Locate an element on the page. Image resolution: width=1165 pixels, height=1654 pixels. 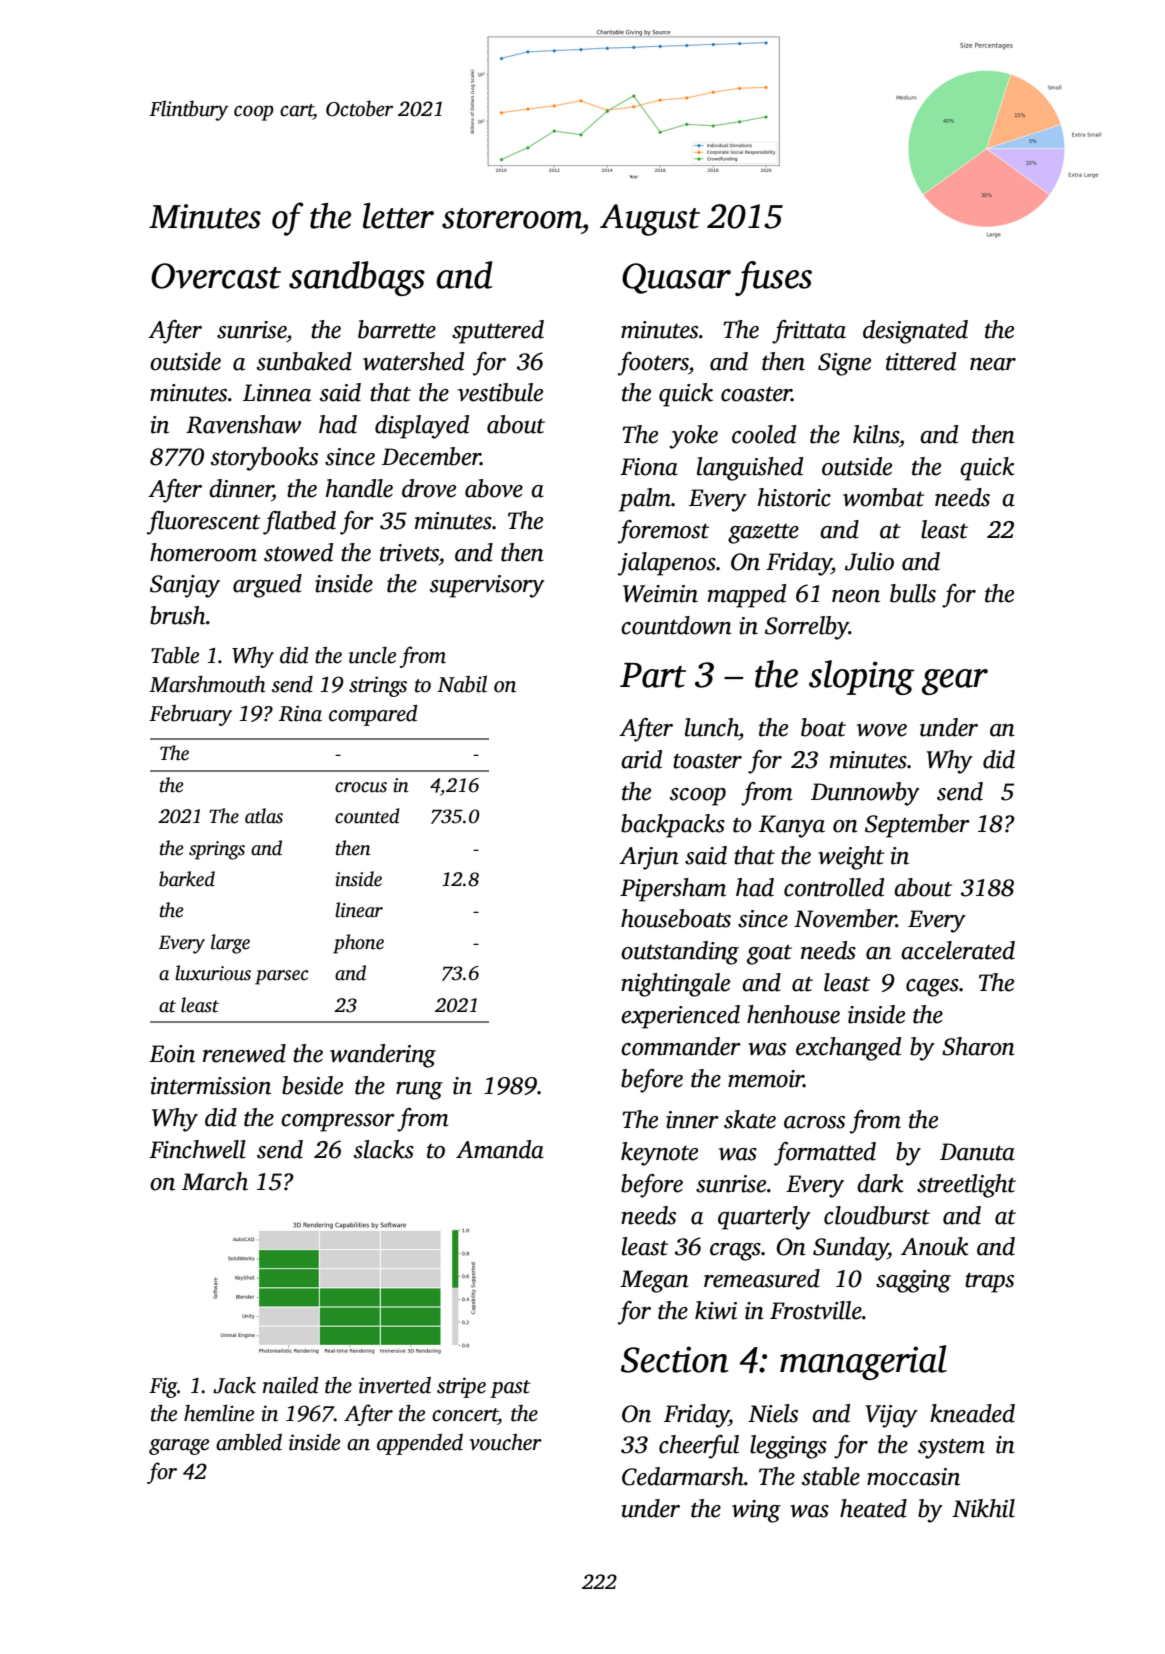
sandbags is located at coordinates (357, 278).
